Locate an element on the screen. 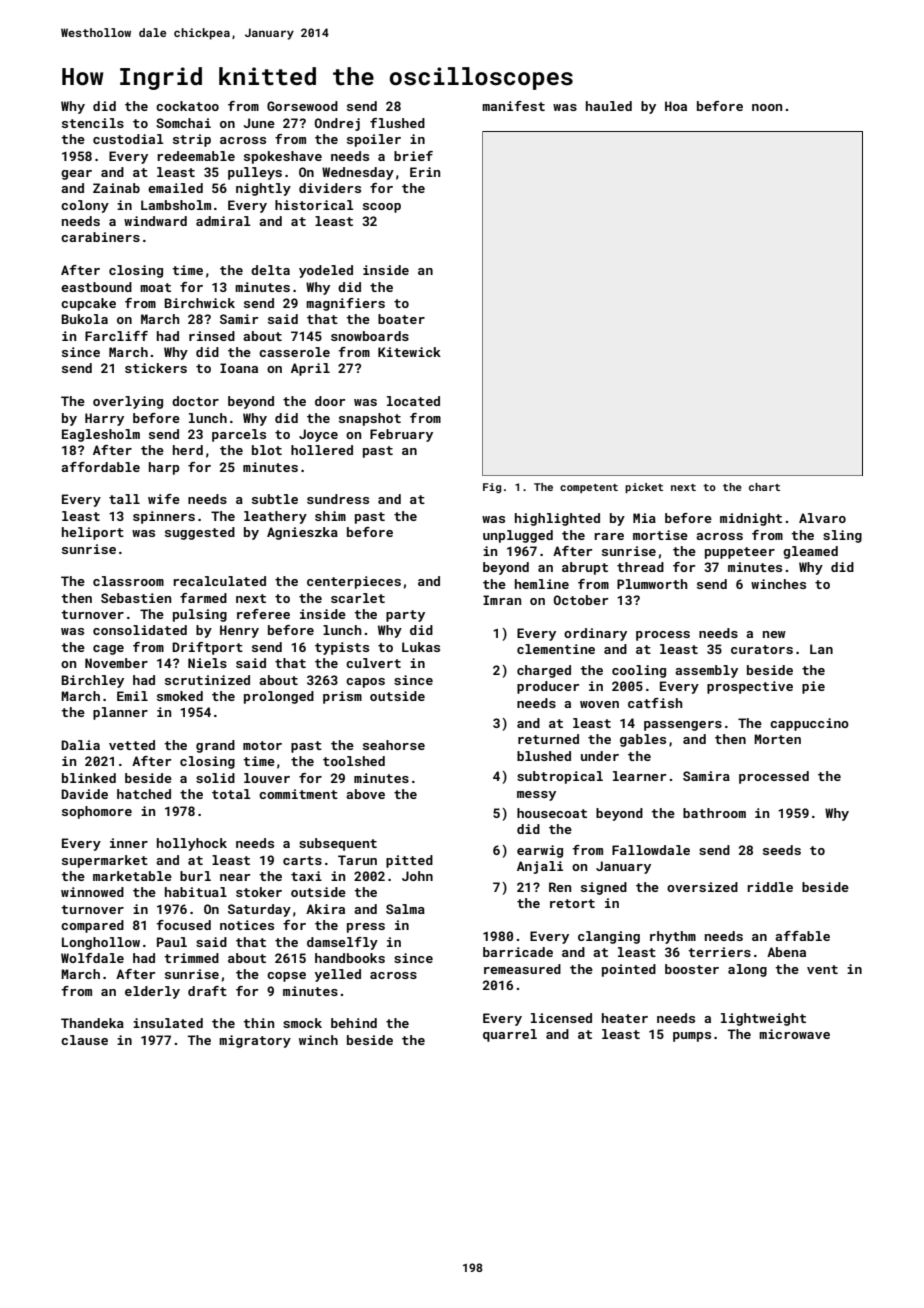 The height and width of the screenshot is (1308, 924). unplugged is located at coordinates (518, 536).
